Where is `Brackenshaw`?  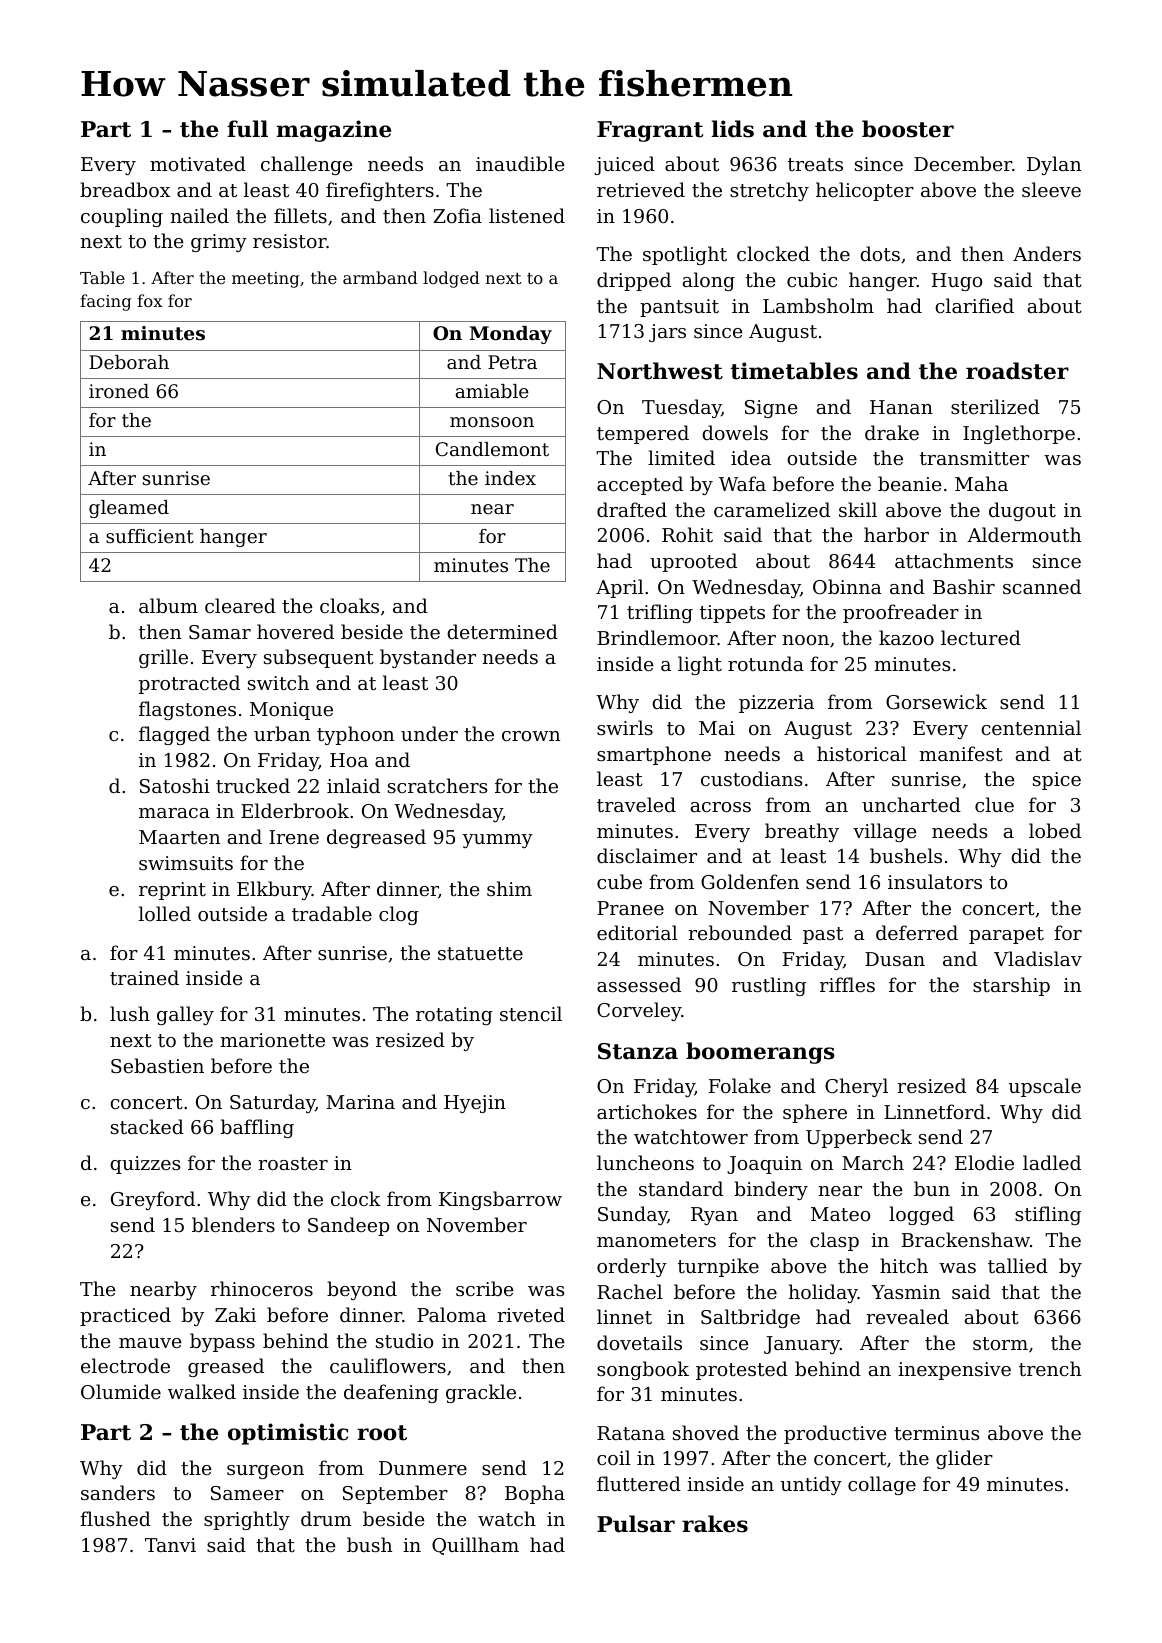
Brackenshaw is located at coordinates (966, 1239).
